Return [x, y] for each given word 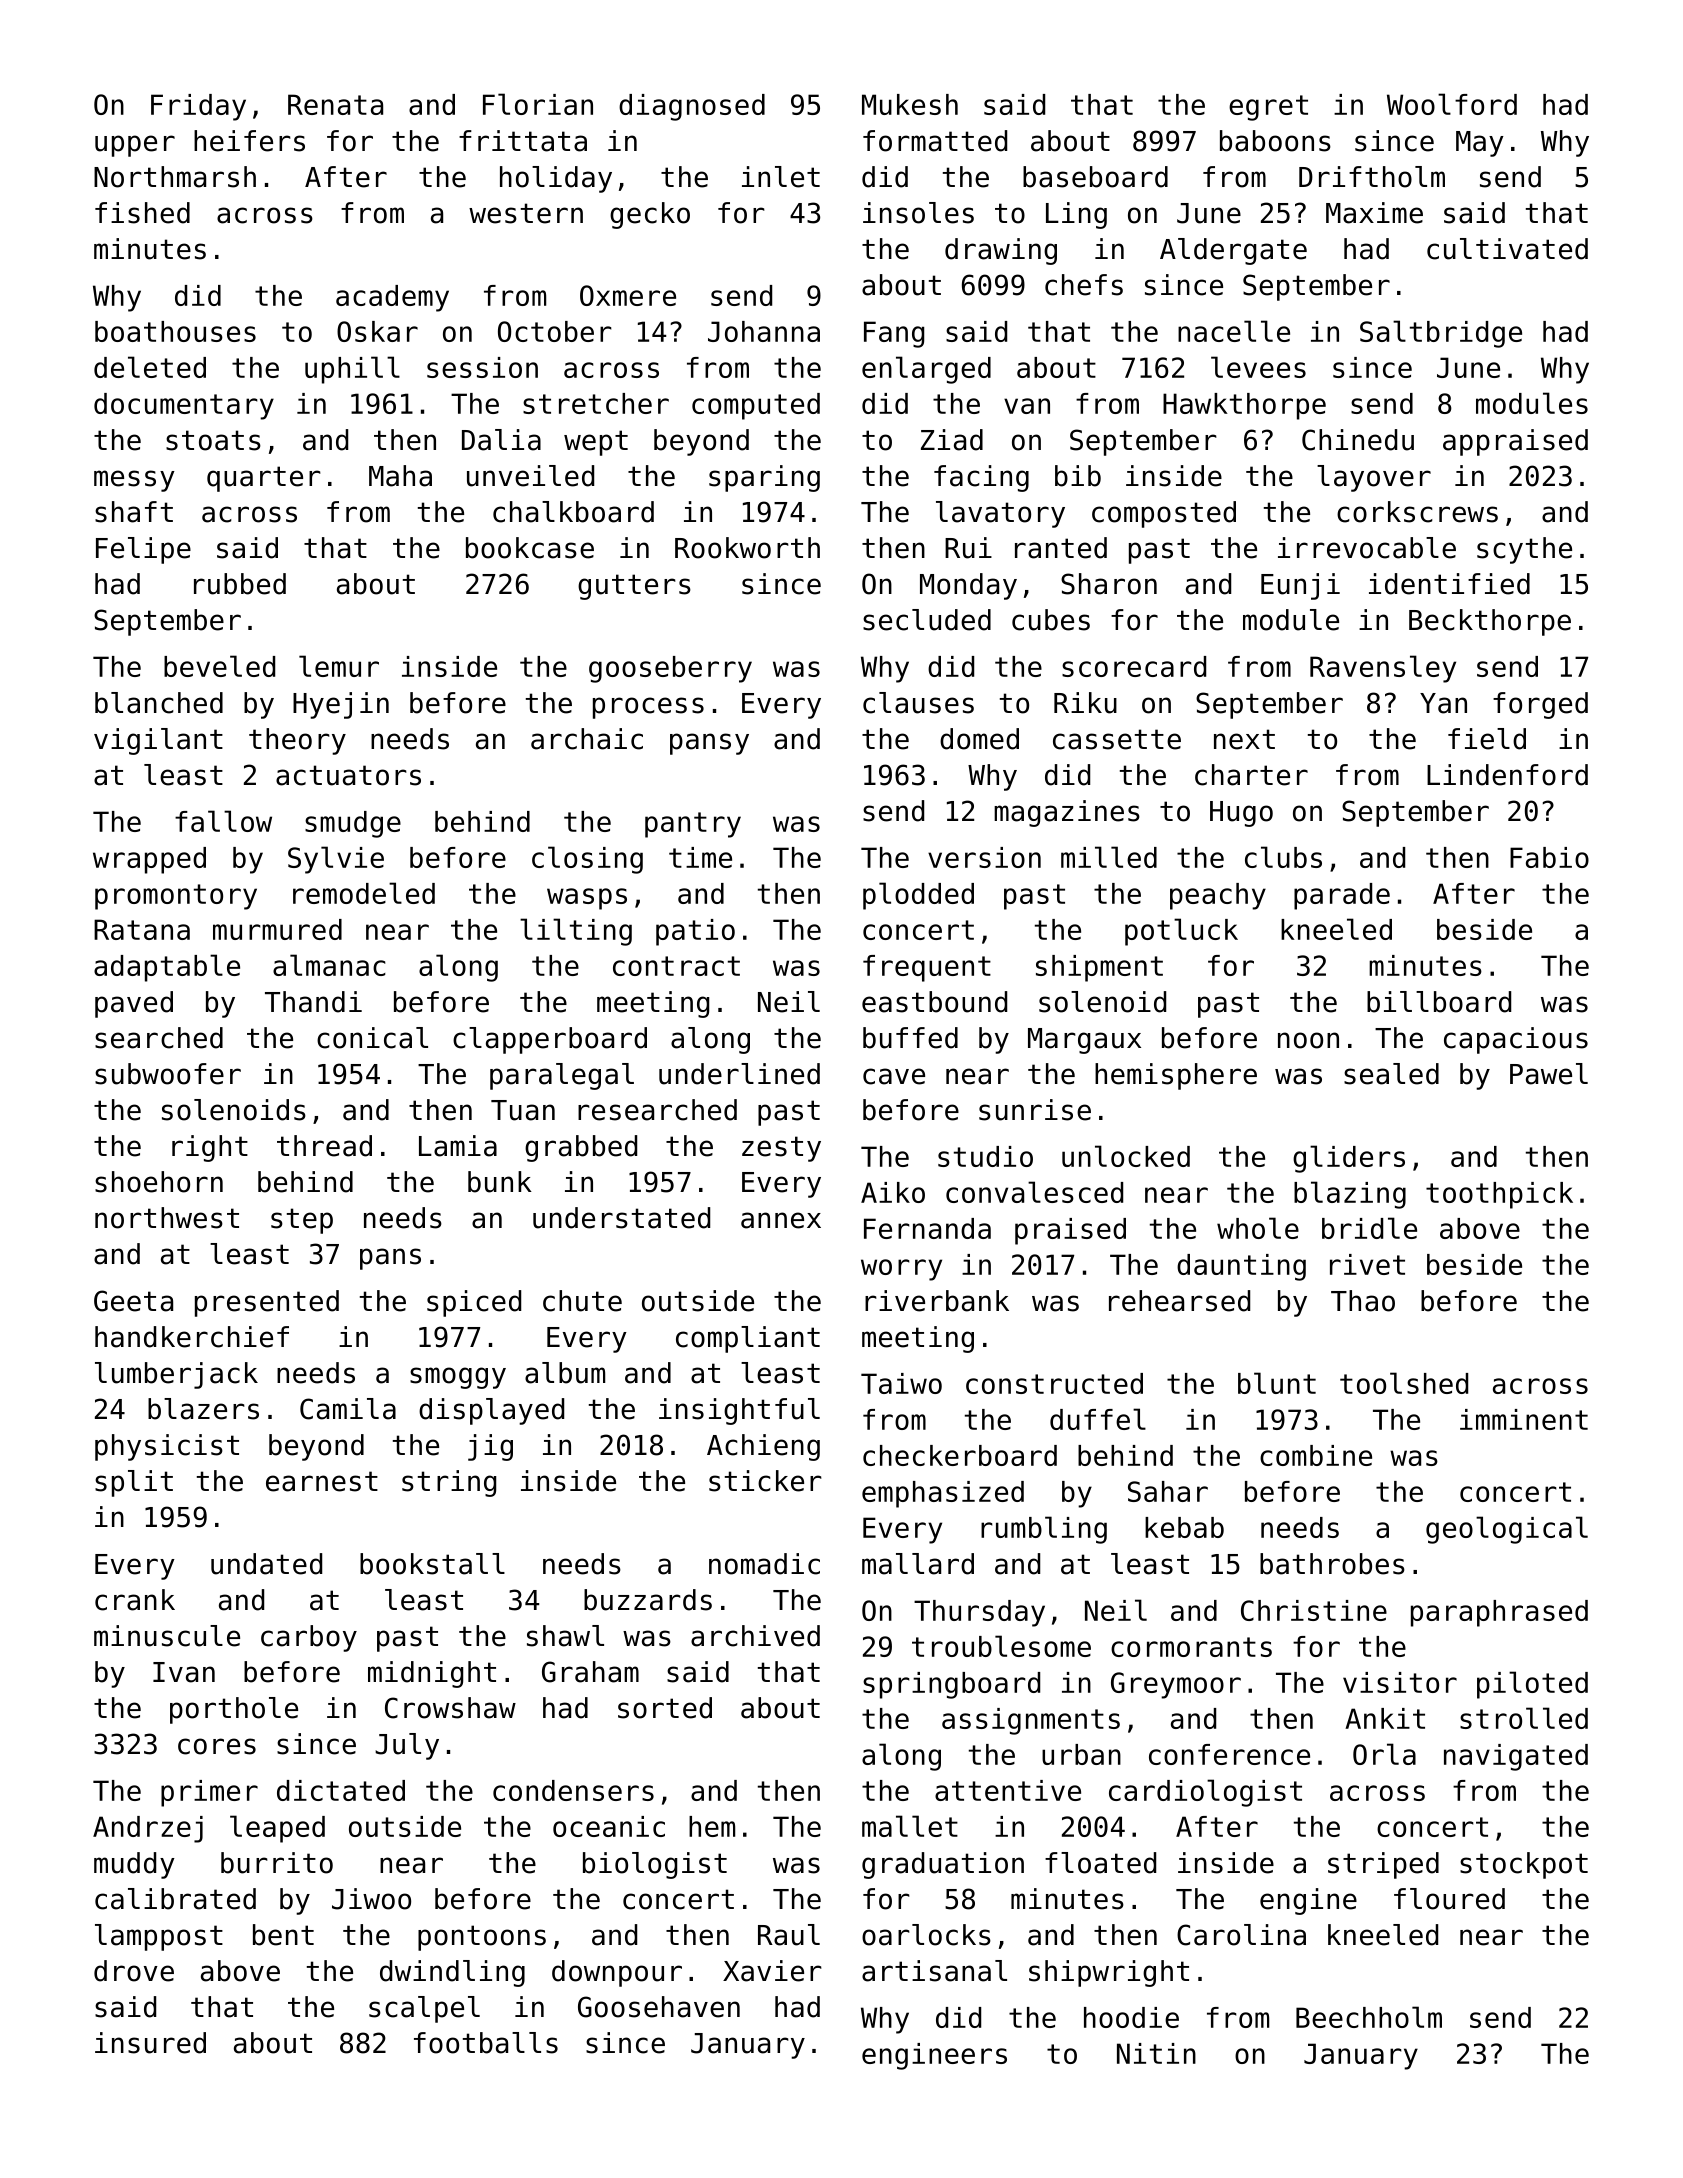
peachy [1218, 896]
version [984, 857]
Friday [198, 107]
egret [1268, 108]
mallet [910, 1826]
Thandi [313, 1002]
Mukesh [910, 104]
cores [217, 1746]
